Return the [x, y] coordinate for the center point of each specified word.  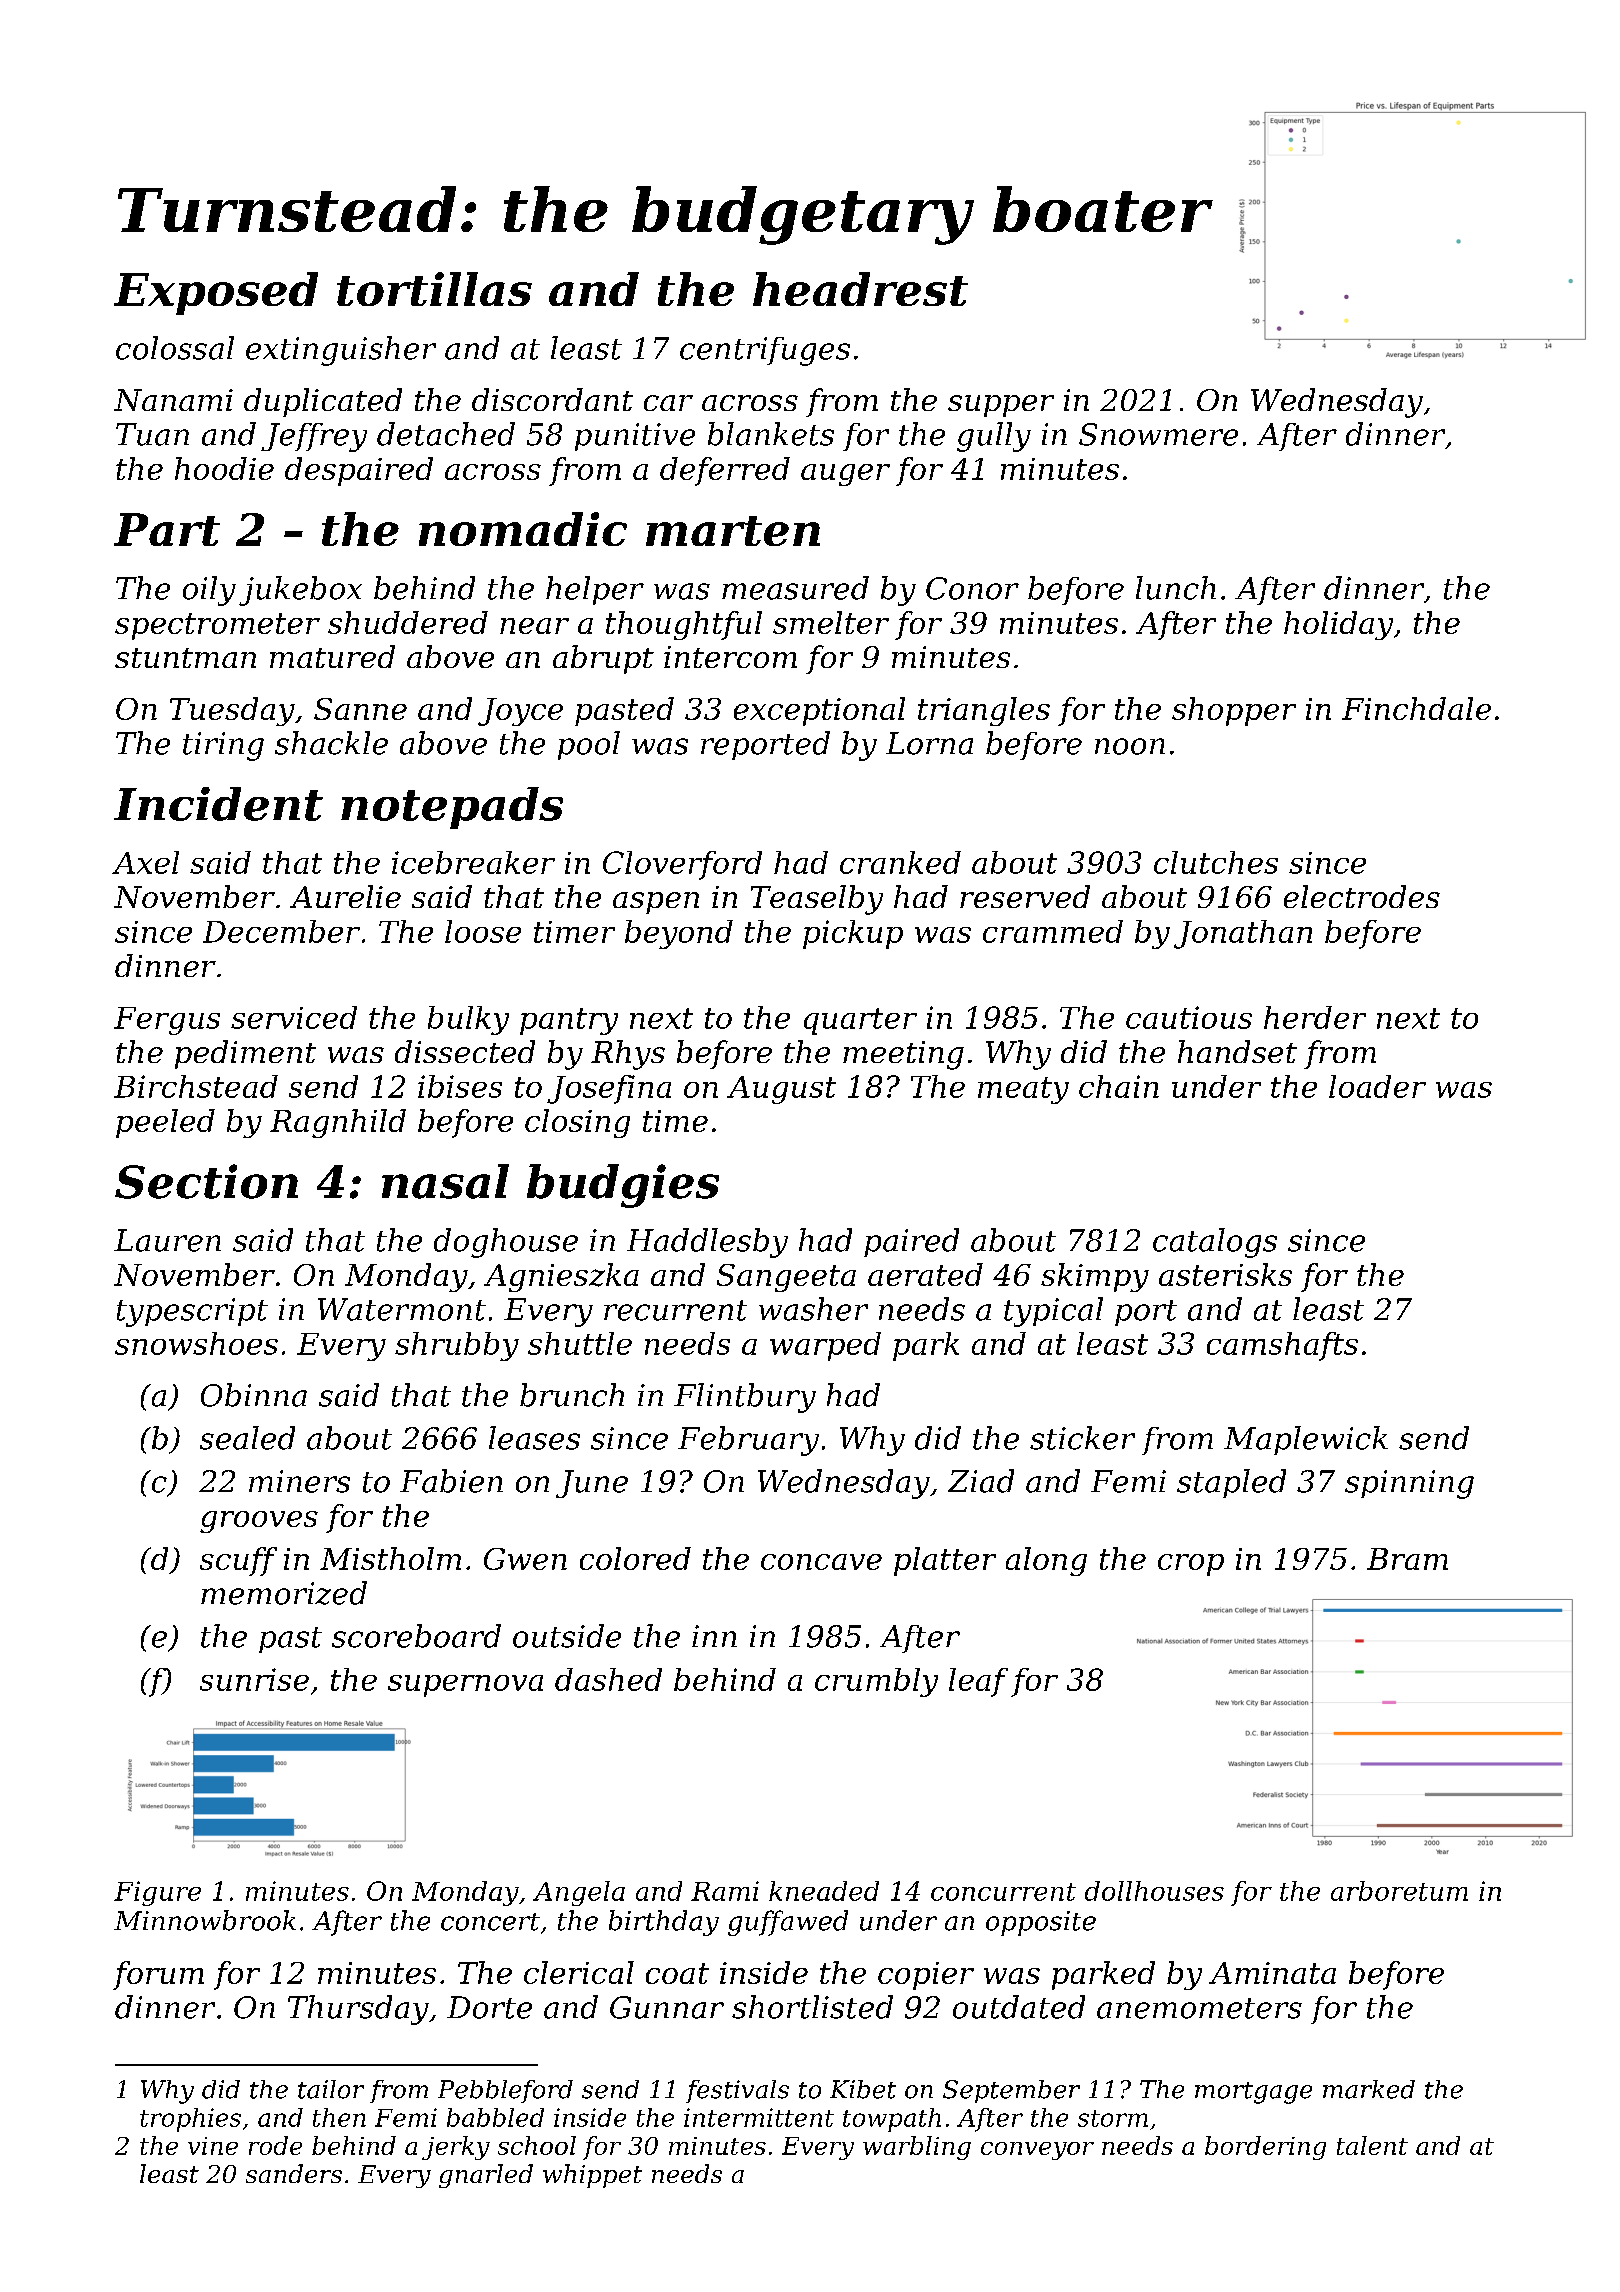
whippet [592, 2176]
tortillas [434, 289]
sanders [294, 2173]
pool [589, 745]
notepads [452, 808]
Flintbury [745, 1398]
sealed [247, 1438]
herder [1315, 1017]
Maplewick [1306, 1440]
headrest [860, 289]
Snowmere [1158, 434]
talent [1372, 2145]
